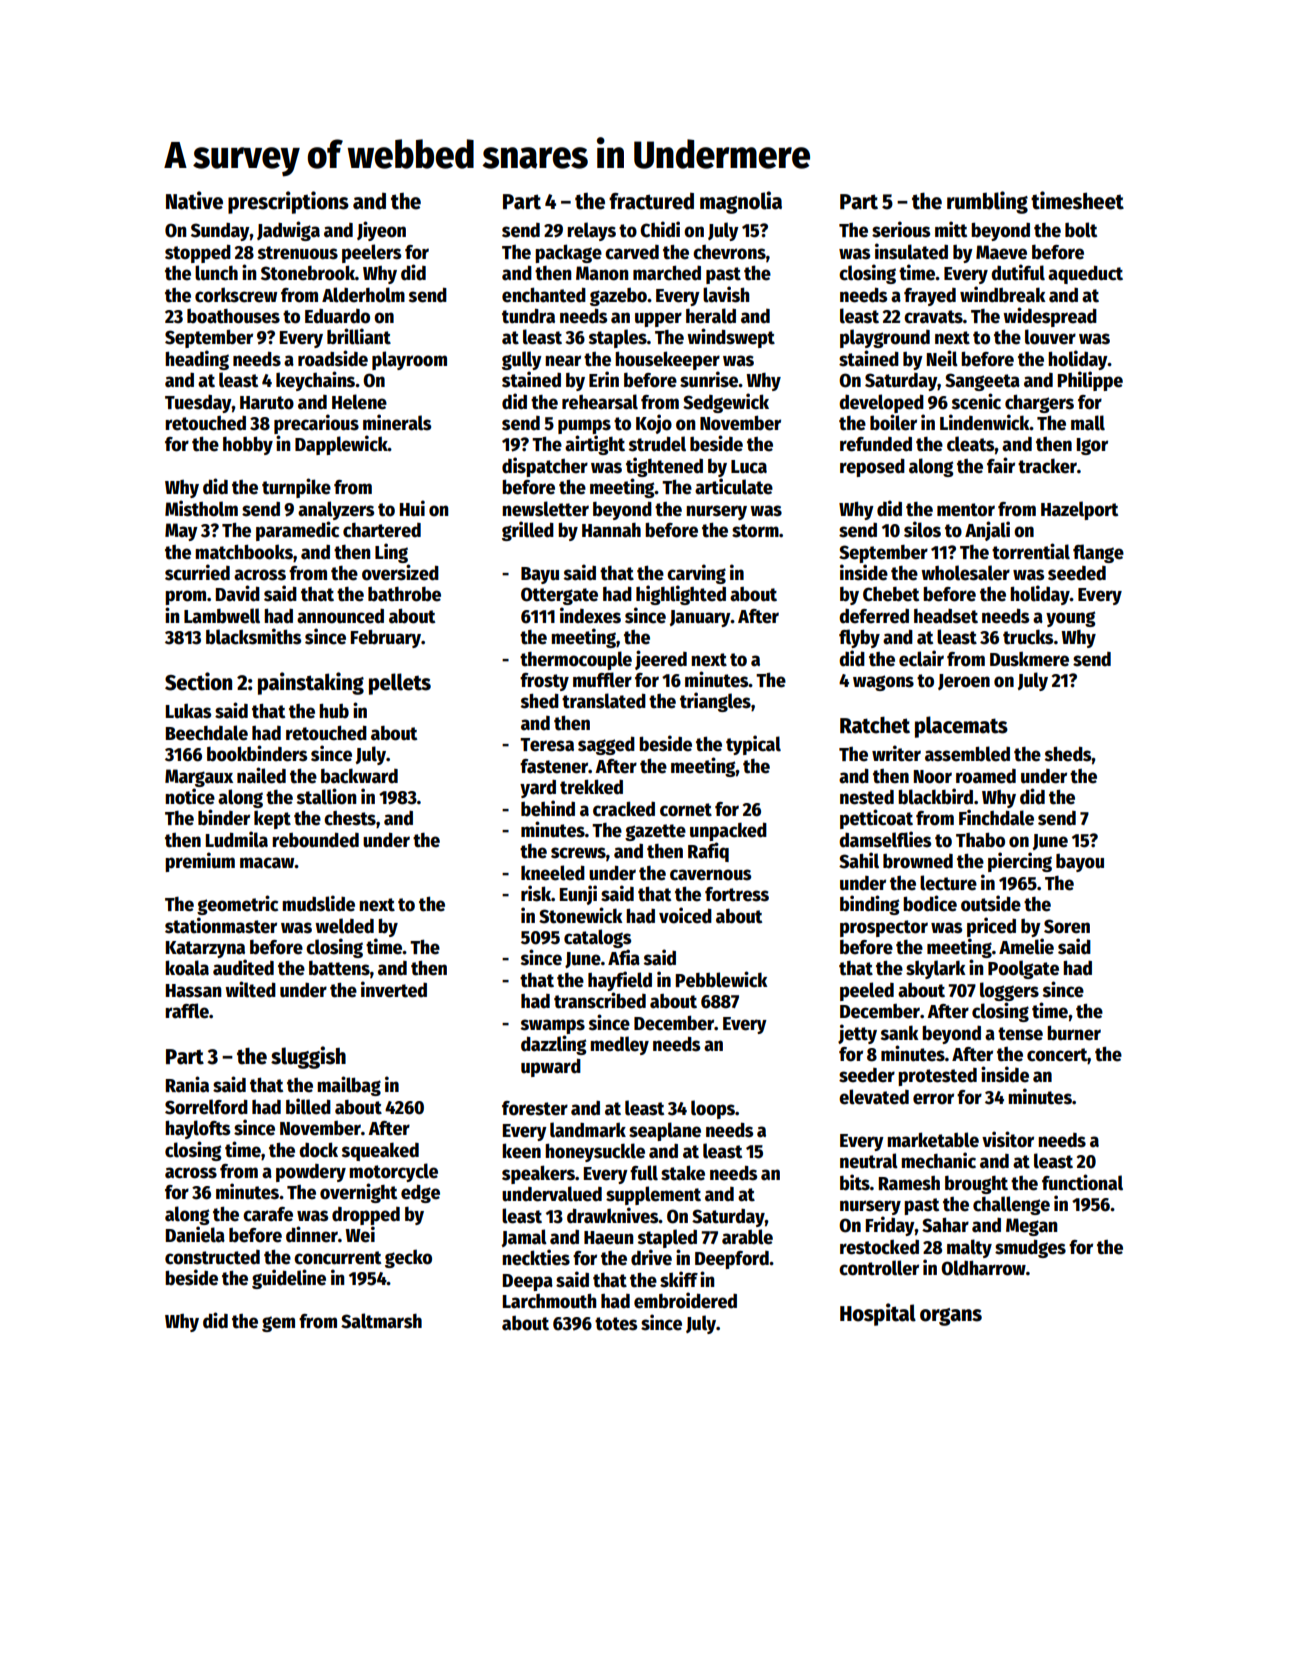 Image resolution: width=1289 pixels, height=1668 pixels. I want to click on Hazelport, so click(1079, 510).
